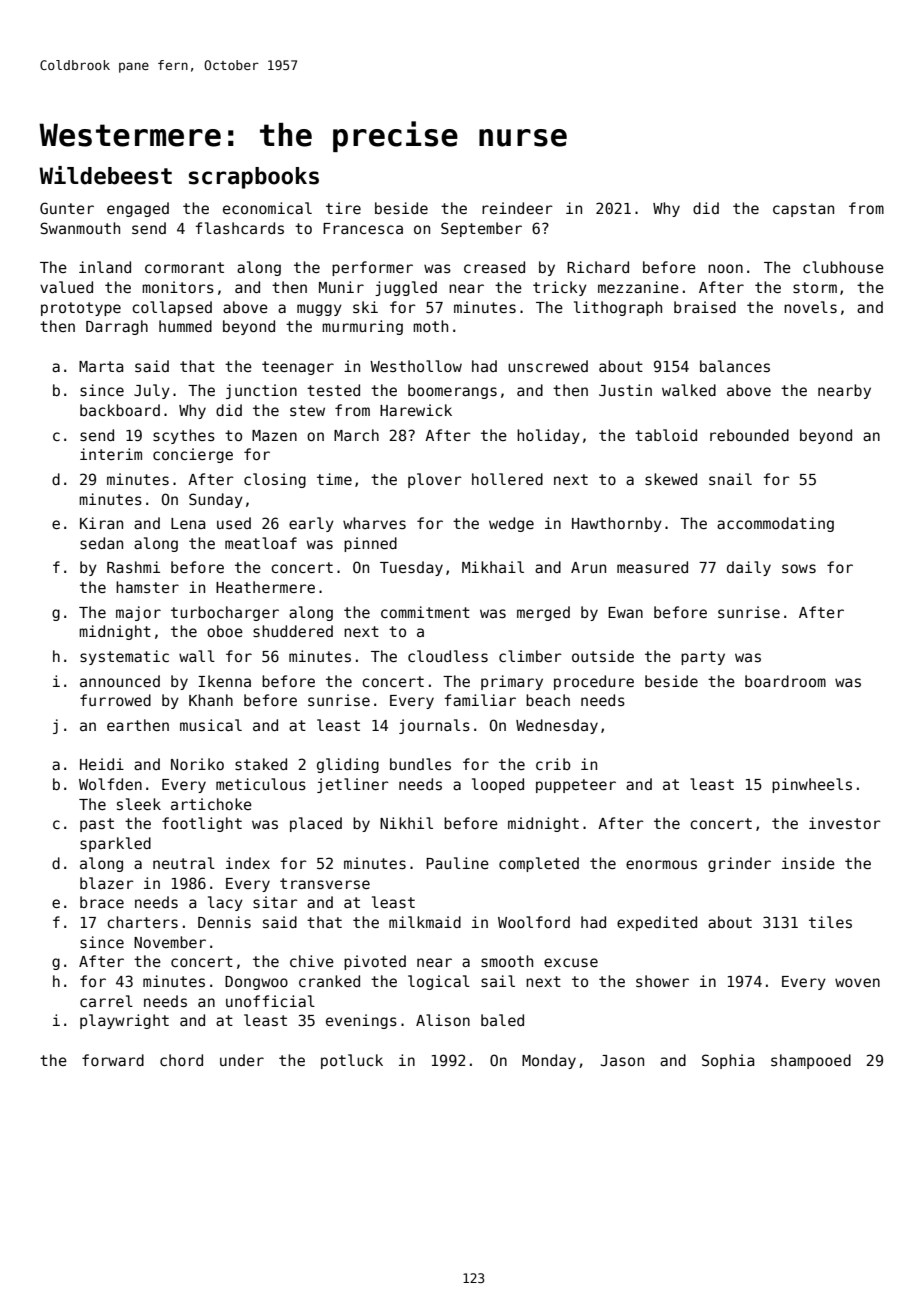  Describe the element at coordinates (80, 228) in the image. I see `Swanmouth` at that location.
